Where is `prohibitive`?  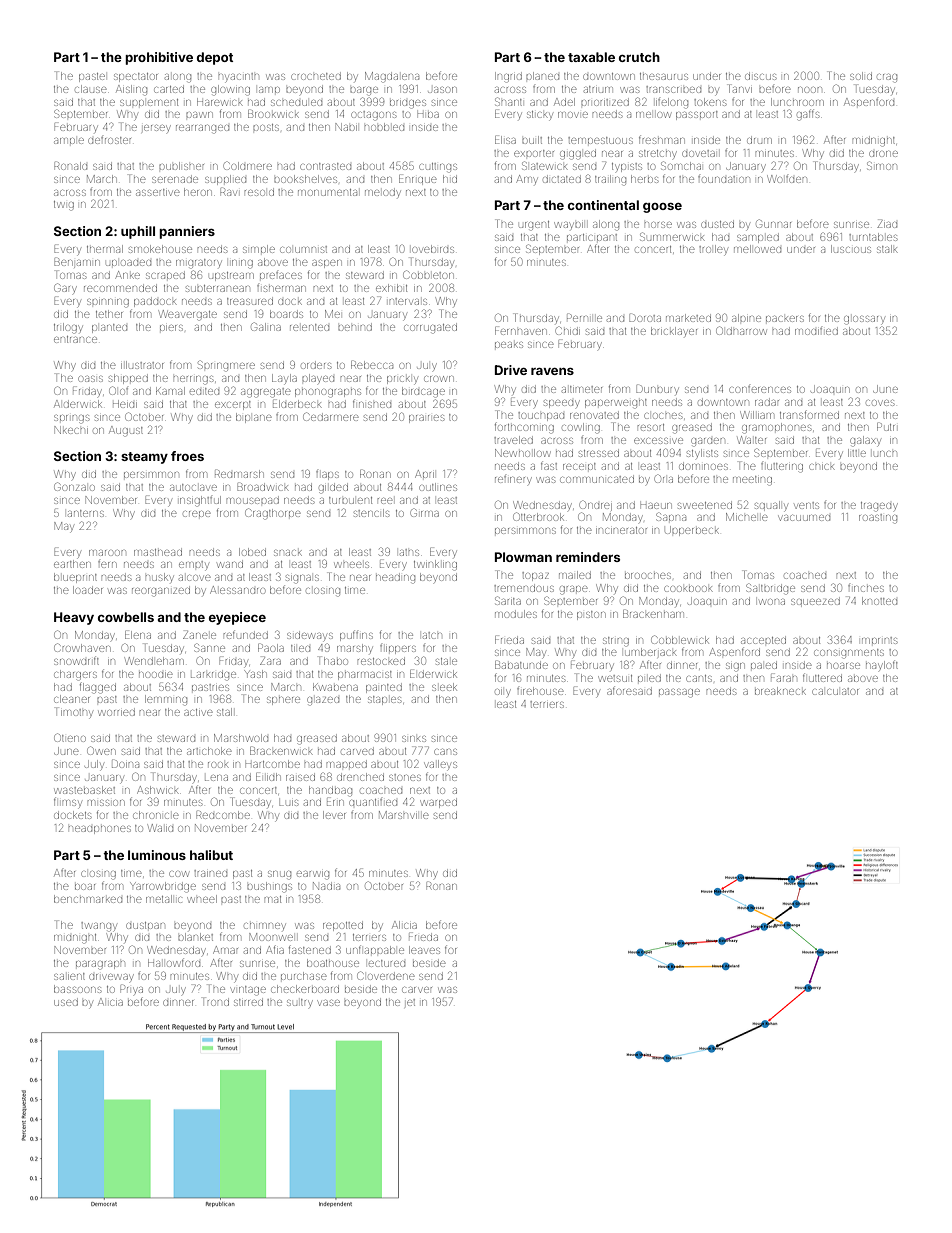 prohibitive is located at coordinates (159, 58).
